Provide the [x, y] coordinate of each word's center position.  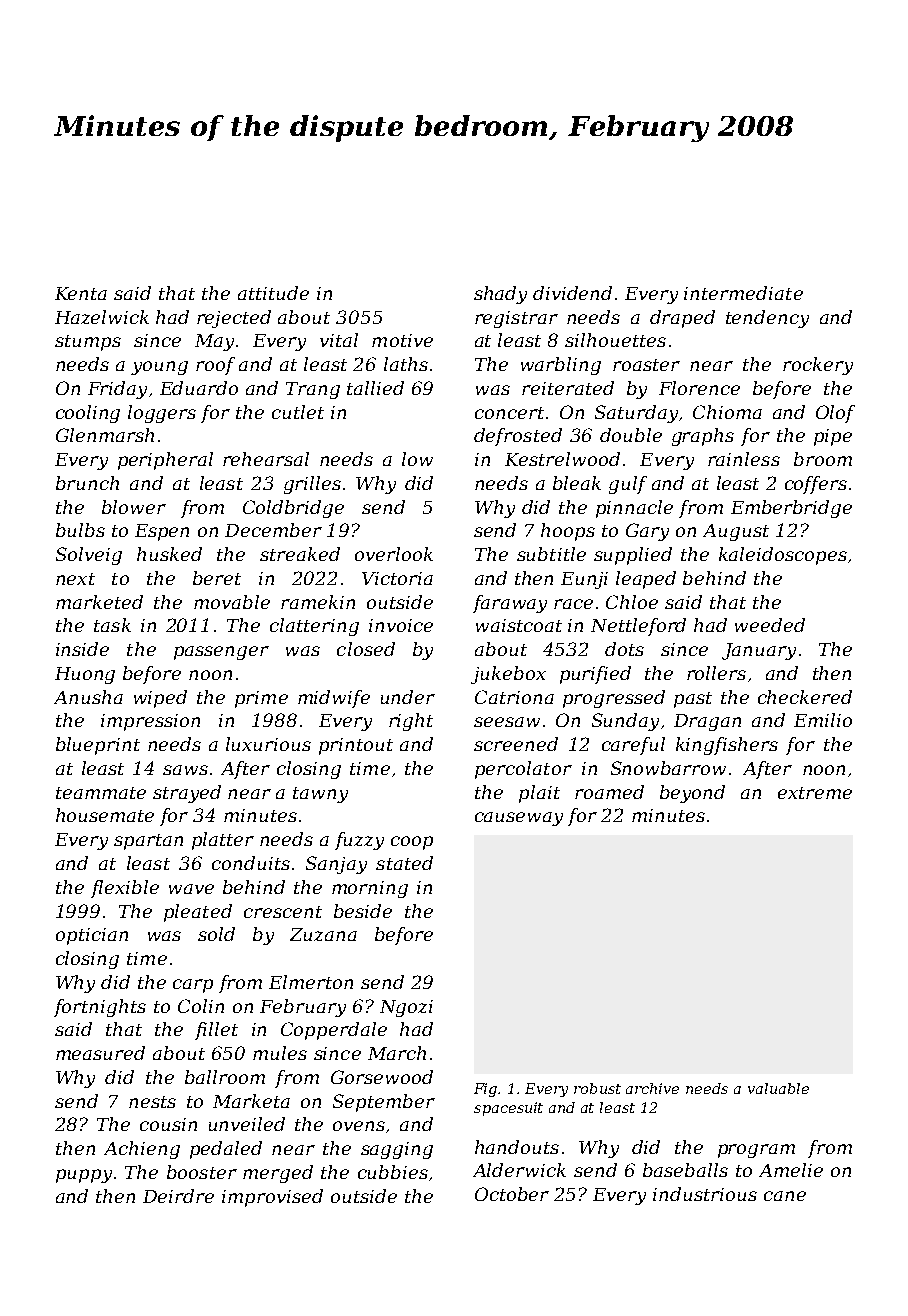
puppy [84, 1176]
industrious [705, 1194]
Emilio [823, 720]
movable [232, 602]
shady [500, 295]
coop [412, 843]
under [408, 697]
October [512, 1194]
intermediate [743, 293]
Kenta [81, 293]
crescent [283, 912]
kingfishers [727, 746]
